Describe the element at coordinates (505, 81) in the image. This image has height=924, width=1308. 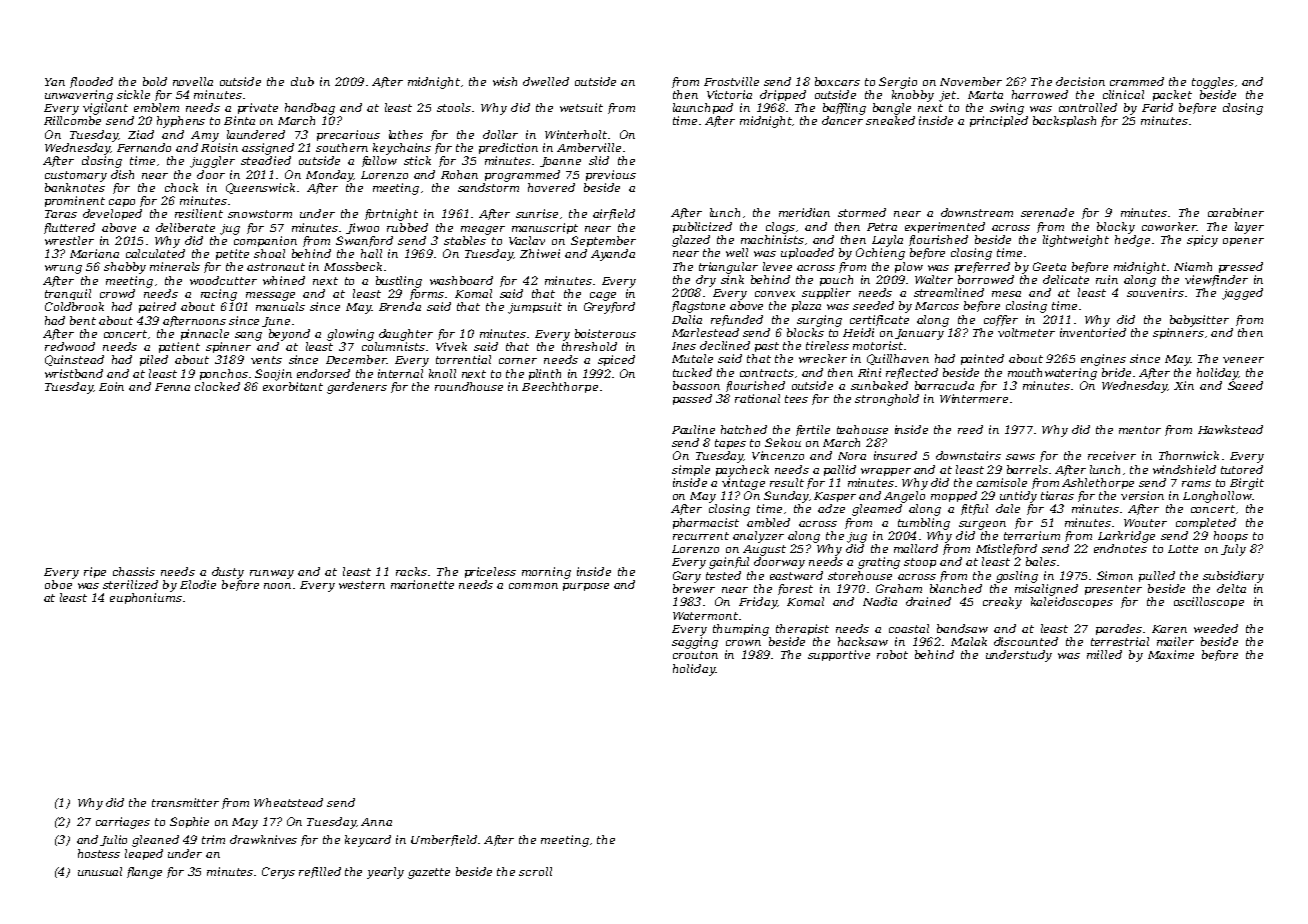
I see `wish` at that location.
